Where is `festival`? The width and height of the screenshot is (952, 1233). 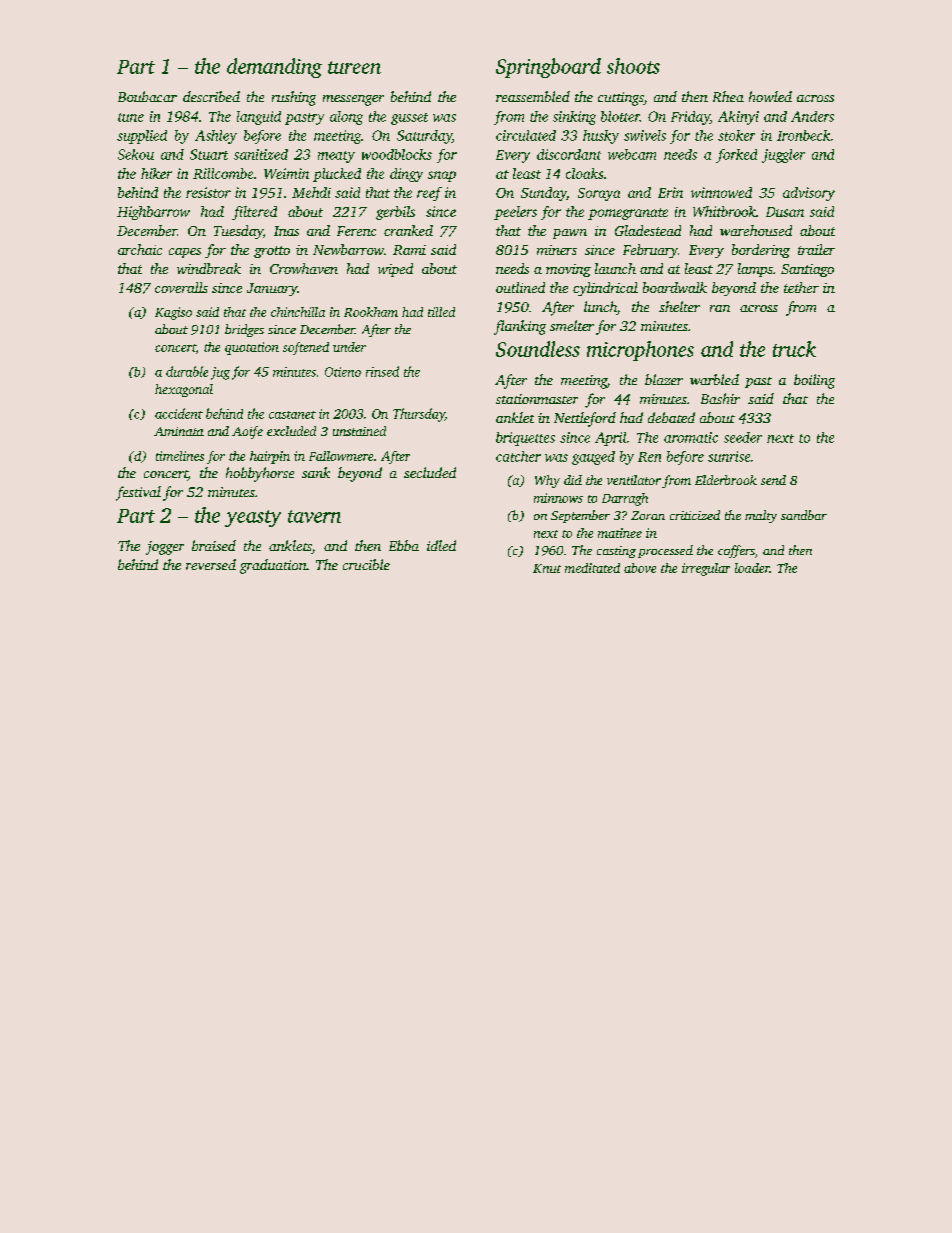
festival is located at coordinates (138, 493).
